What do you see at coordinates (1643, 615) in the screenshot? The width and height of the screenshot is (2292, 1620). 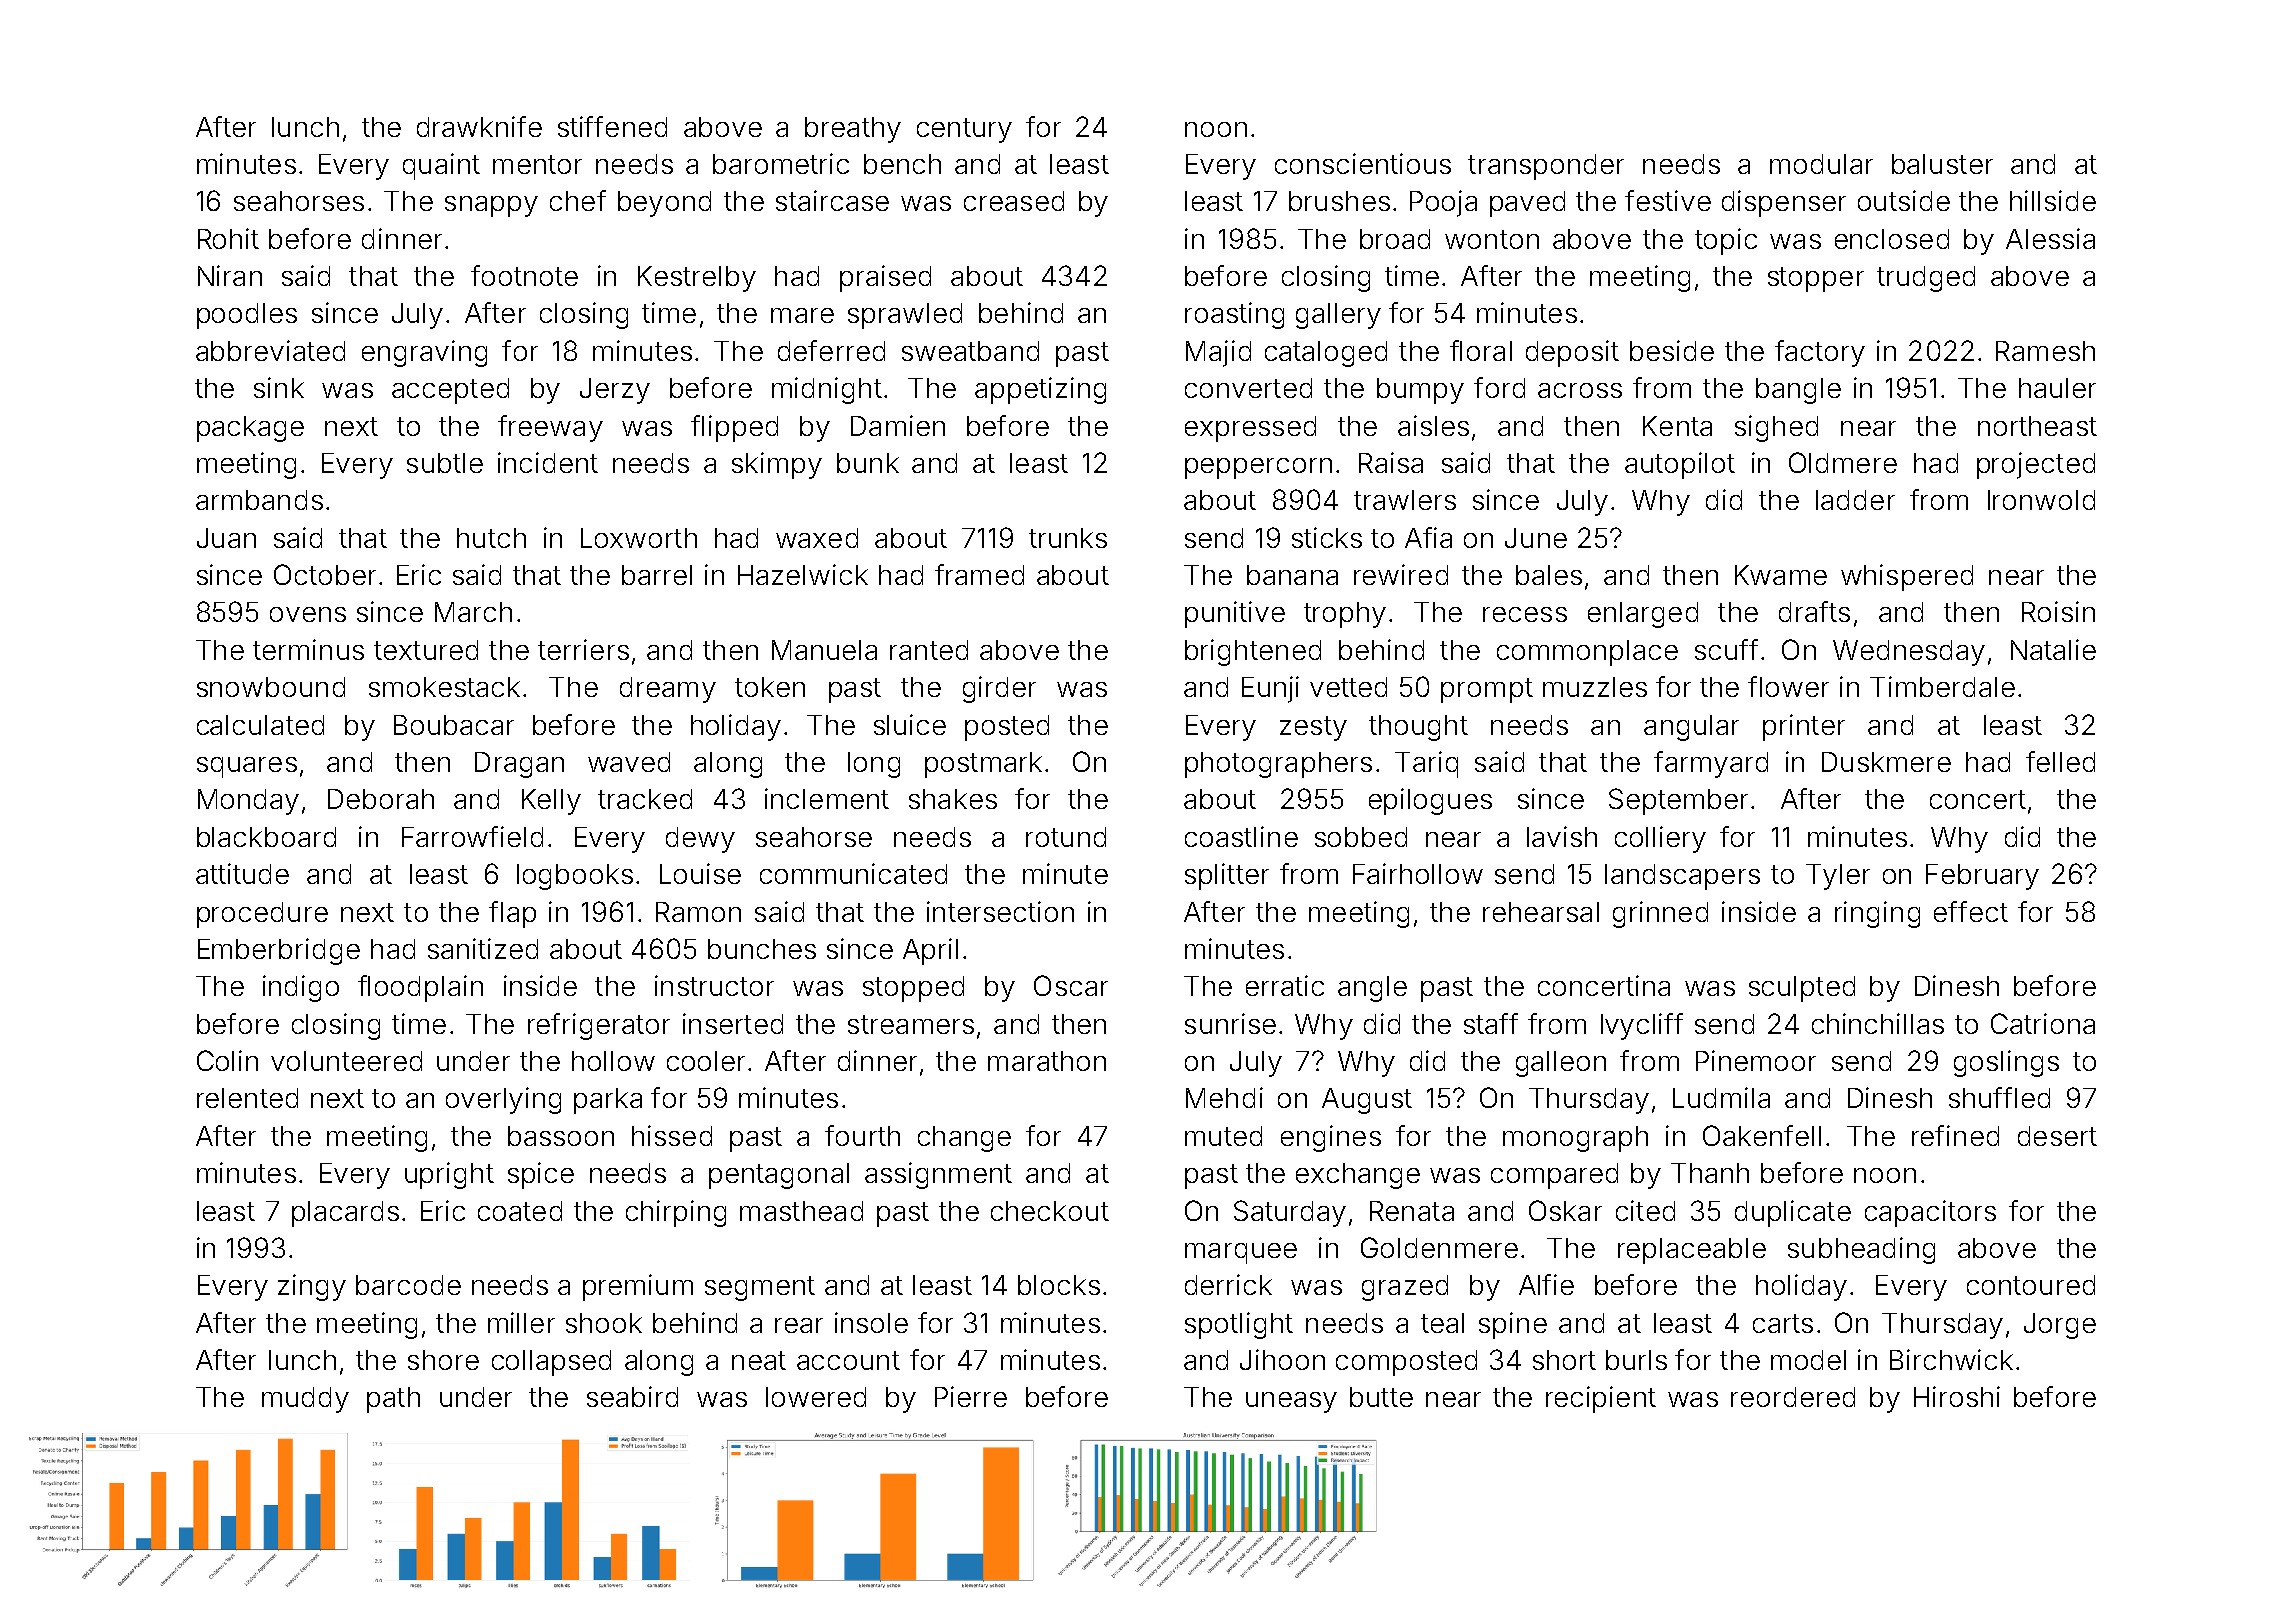 I see `enlarged` at bounding box center [1643, 615].
